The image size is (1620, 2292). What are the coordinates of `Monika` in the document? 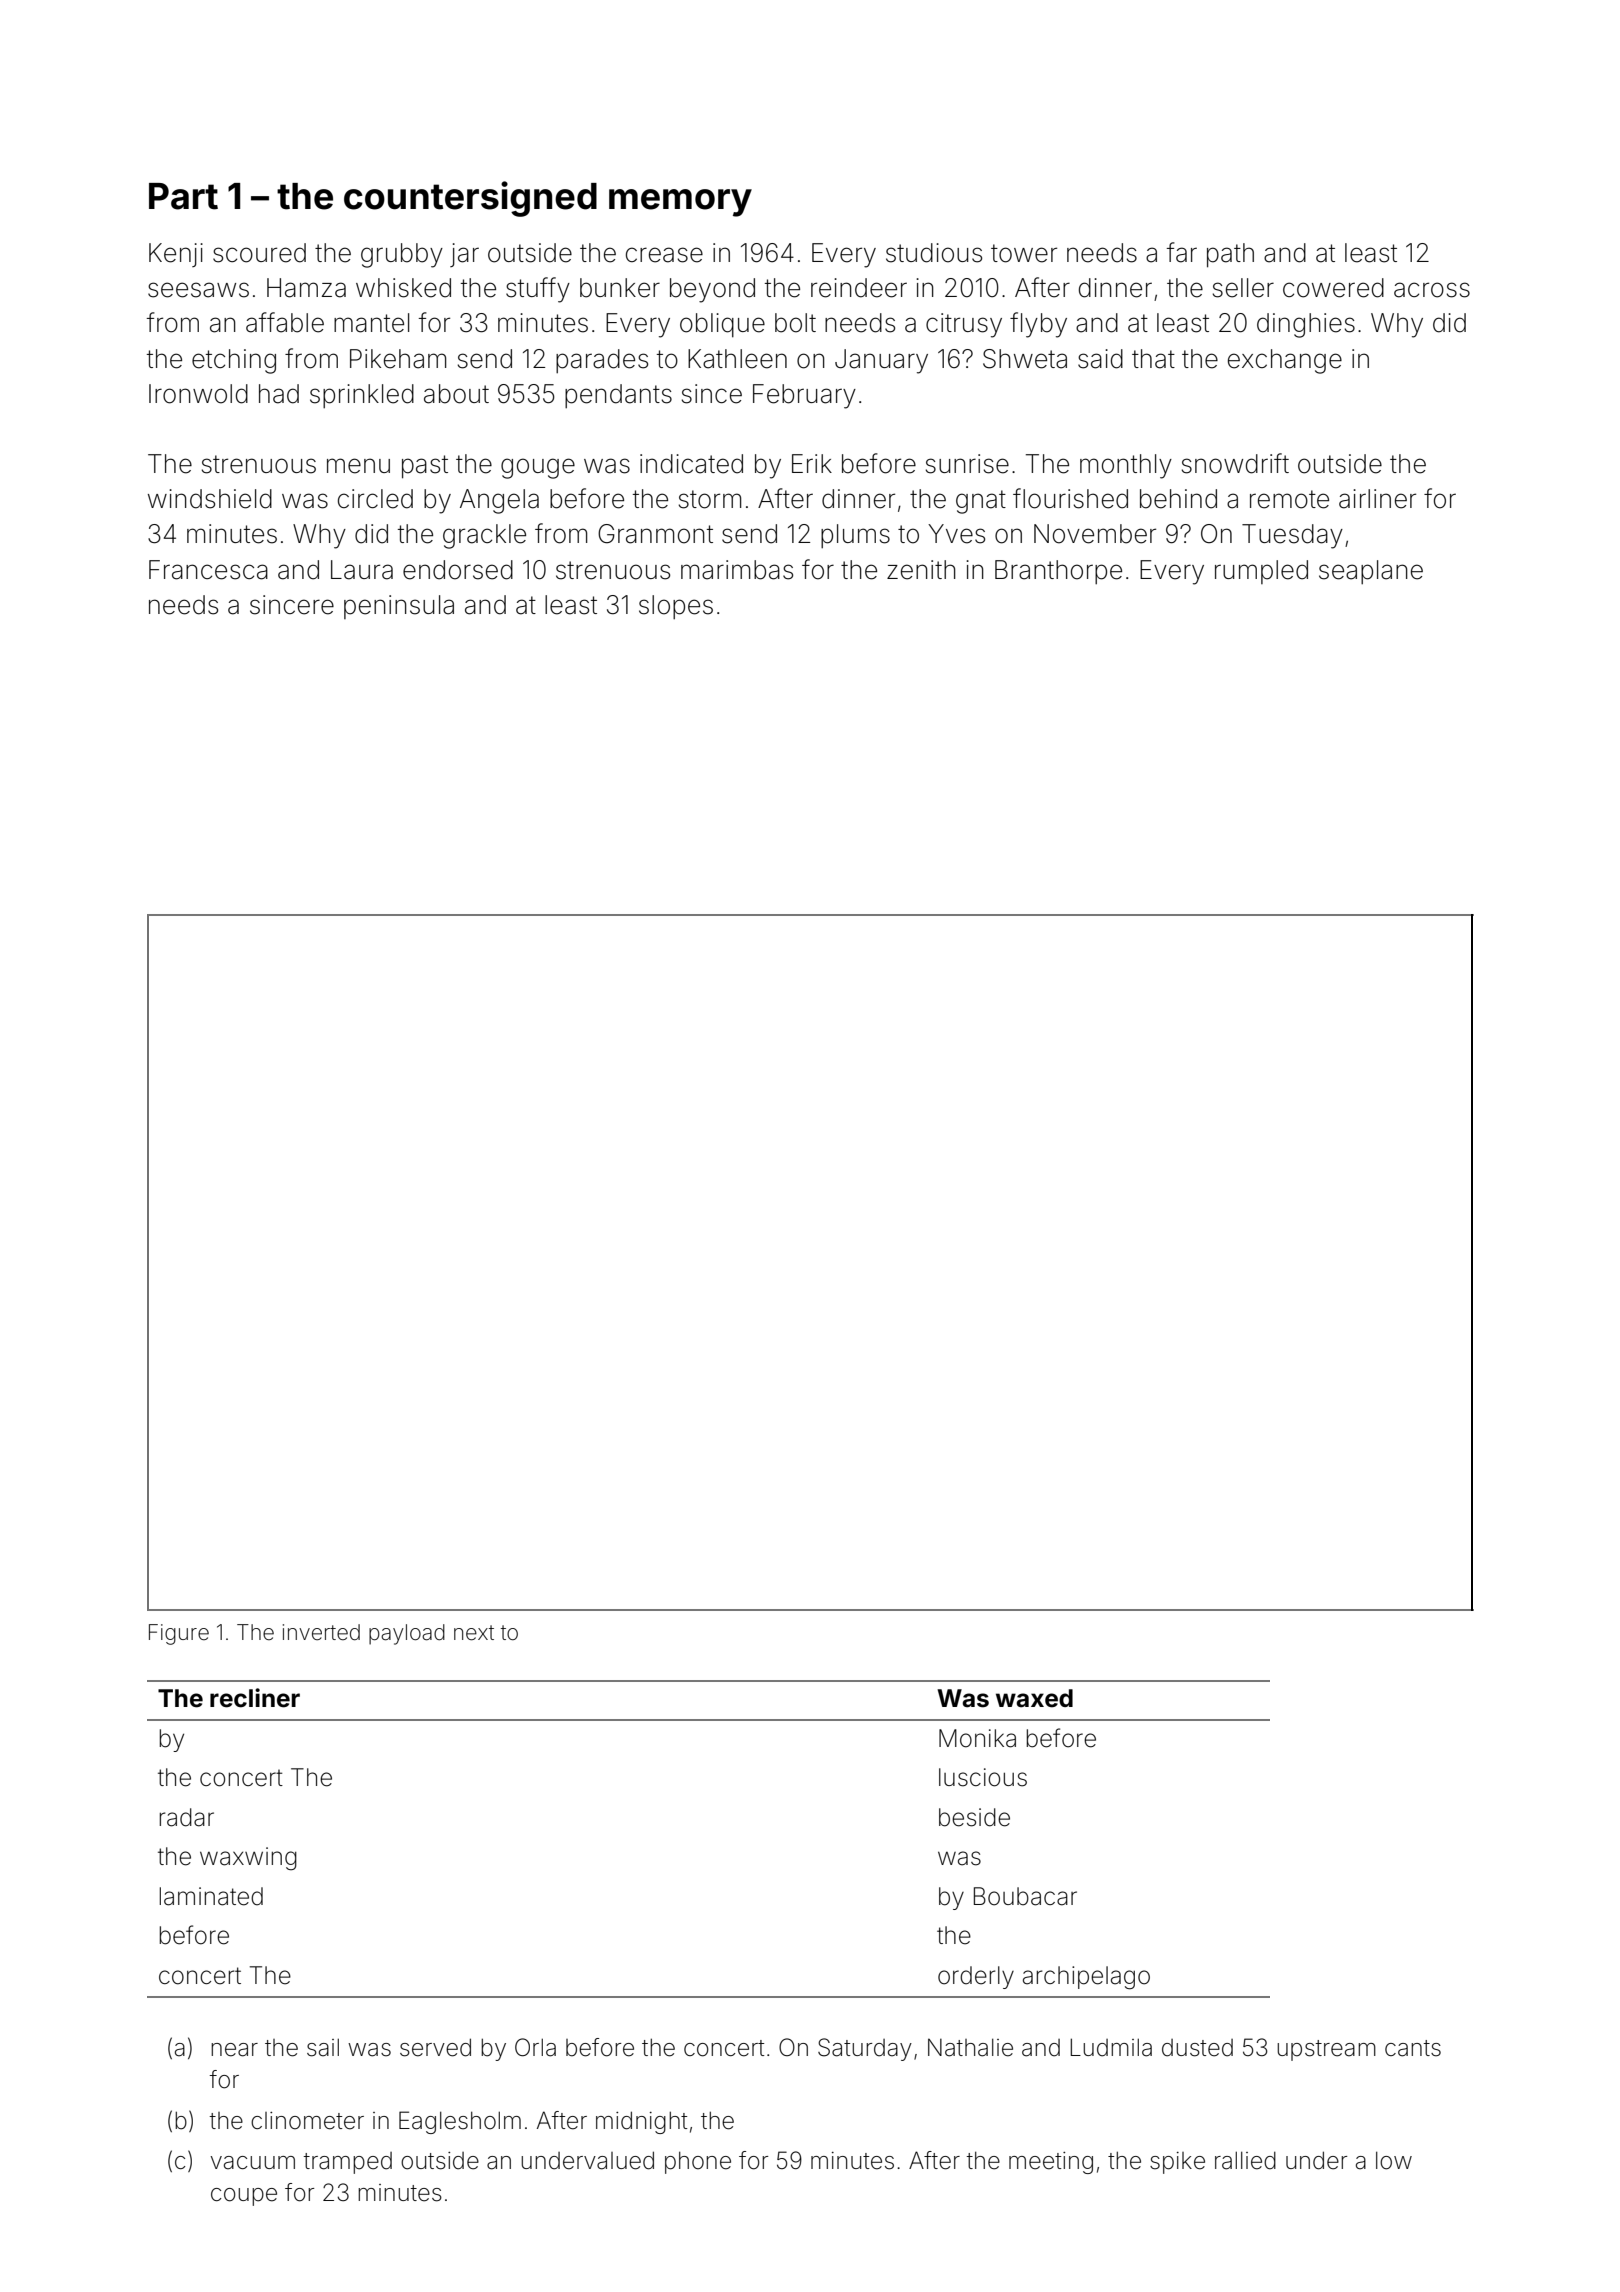 It's located at (977, 1738).
